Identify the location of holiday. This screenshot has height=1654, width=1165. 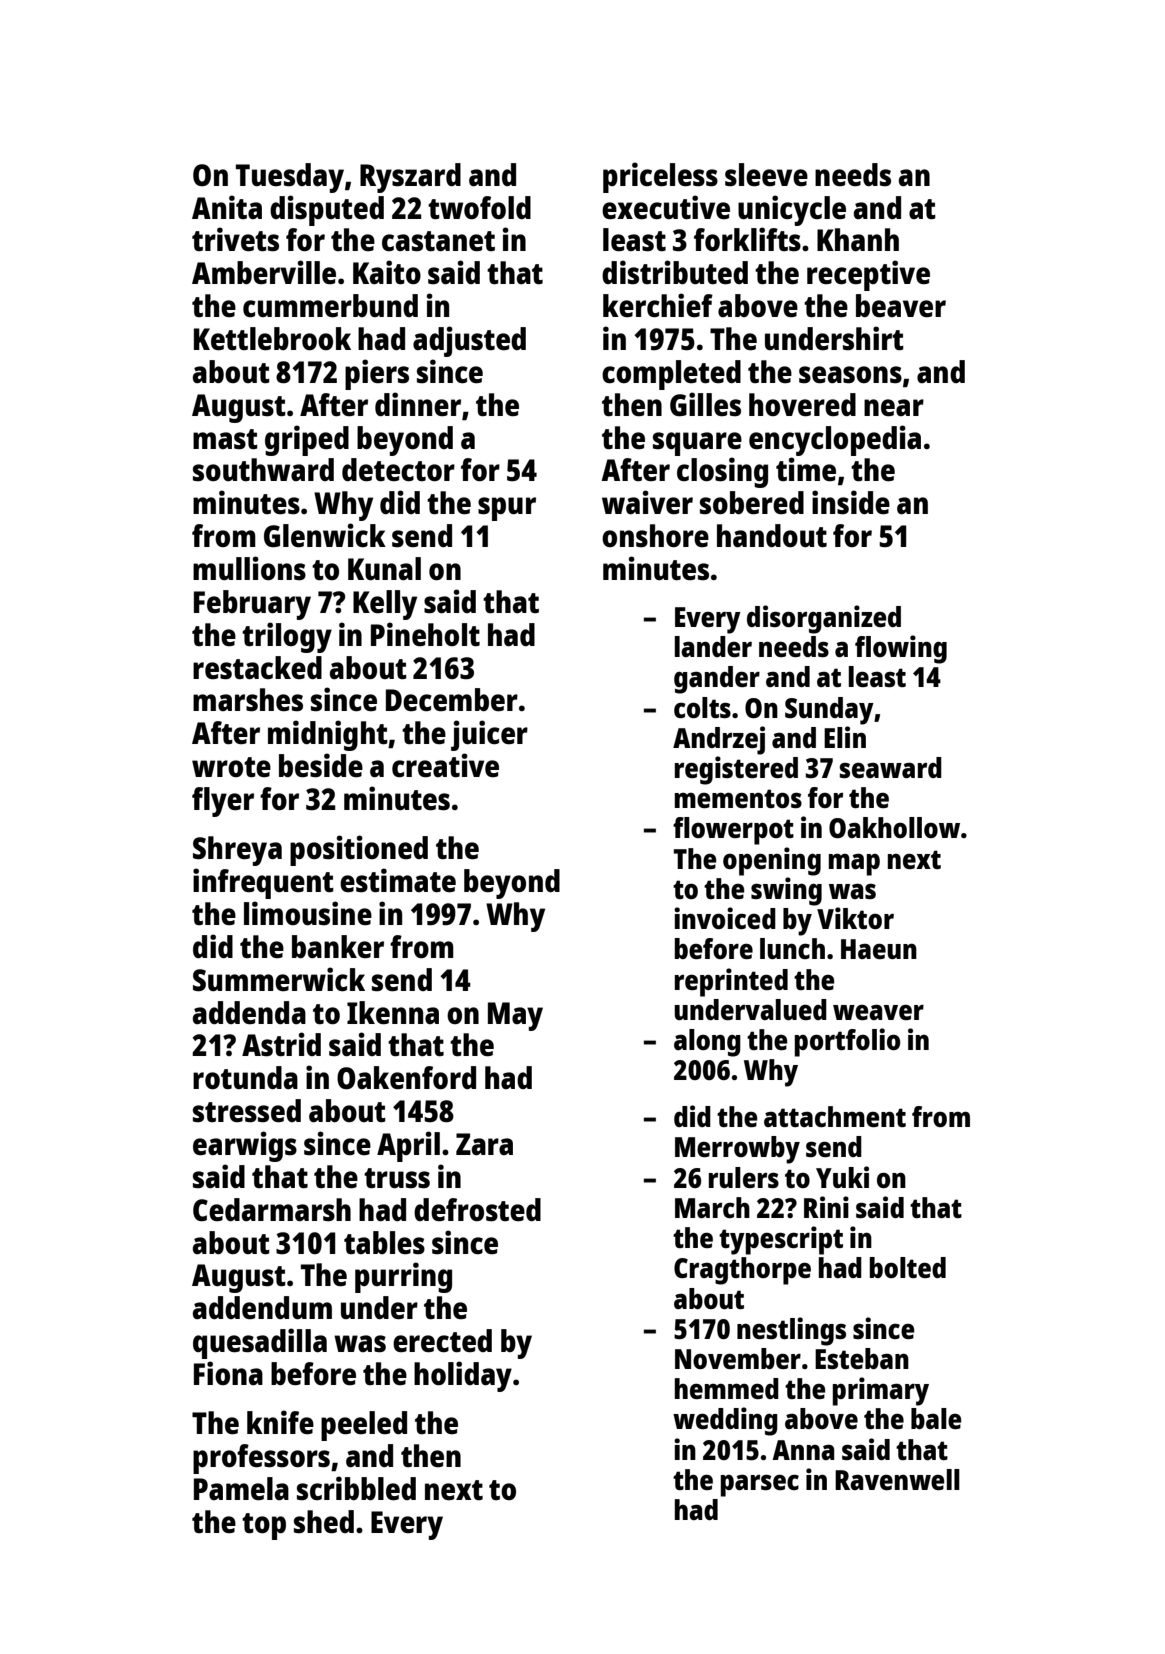
(463, 1376).
